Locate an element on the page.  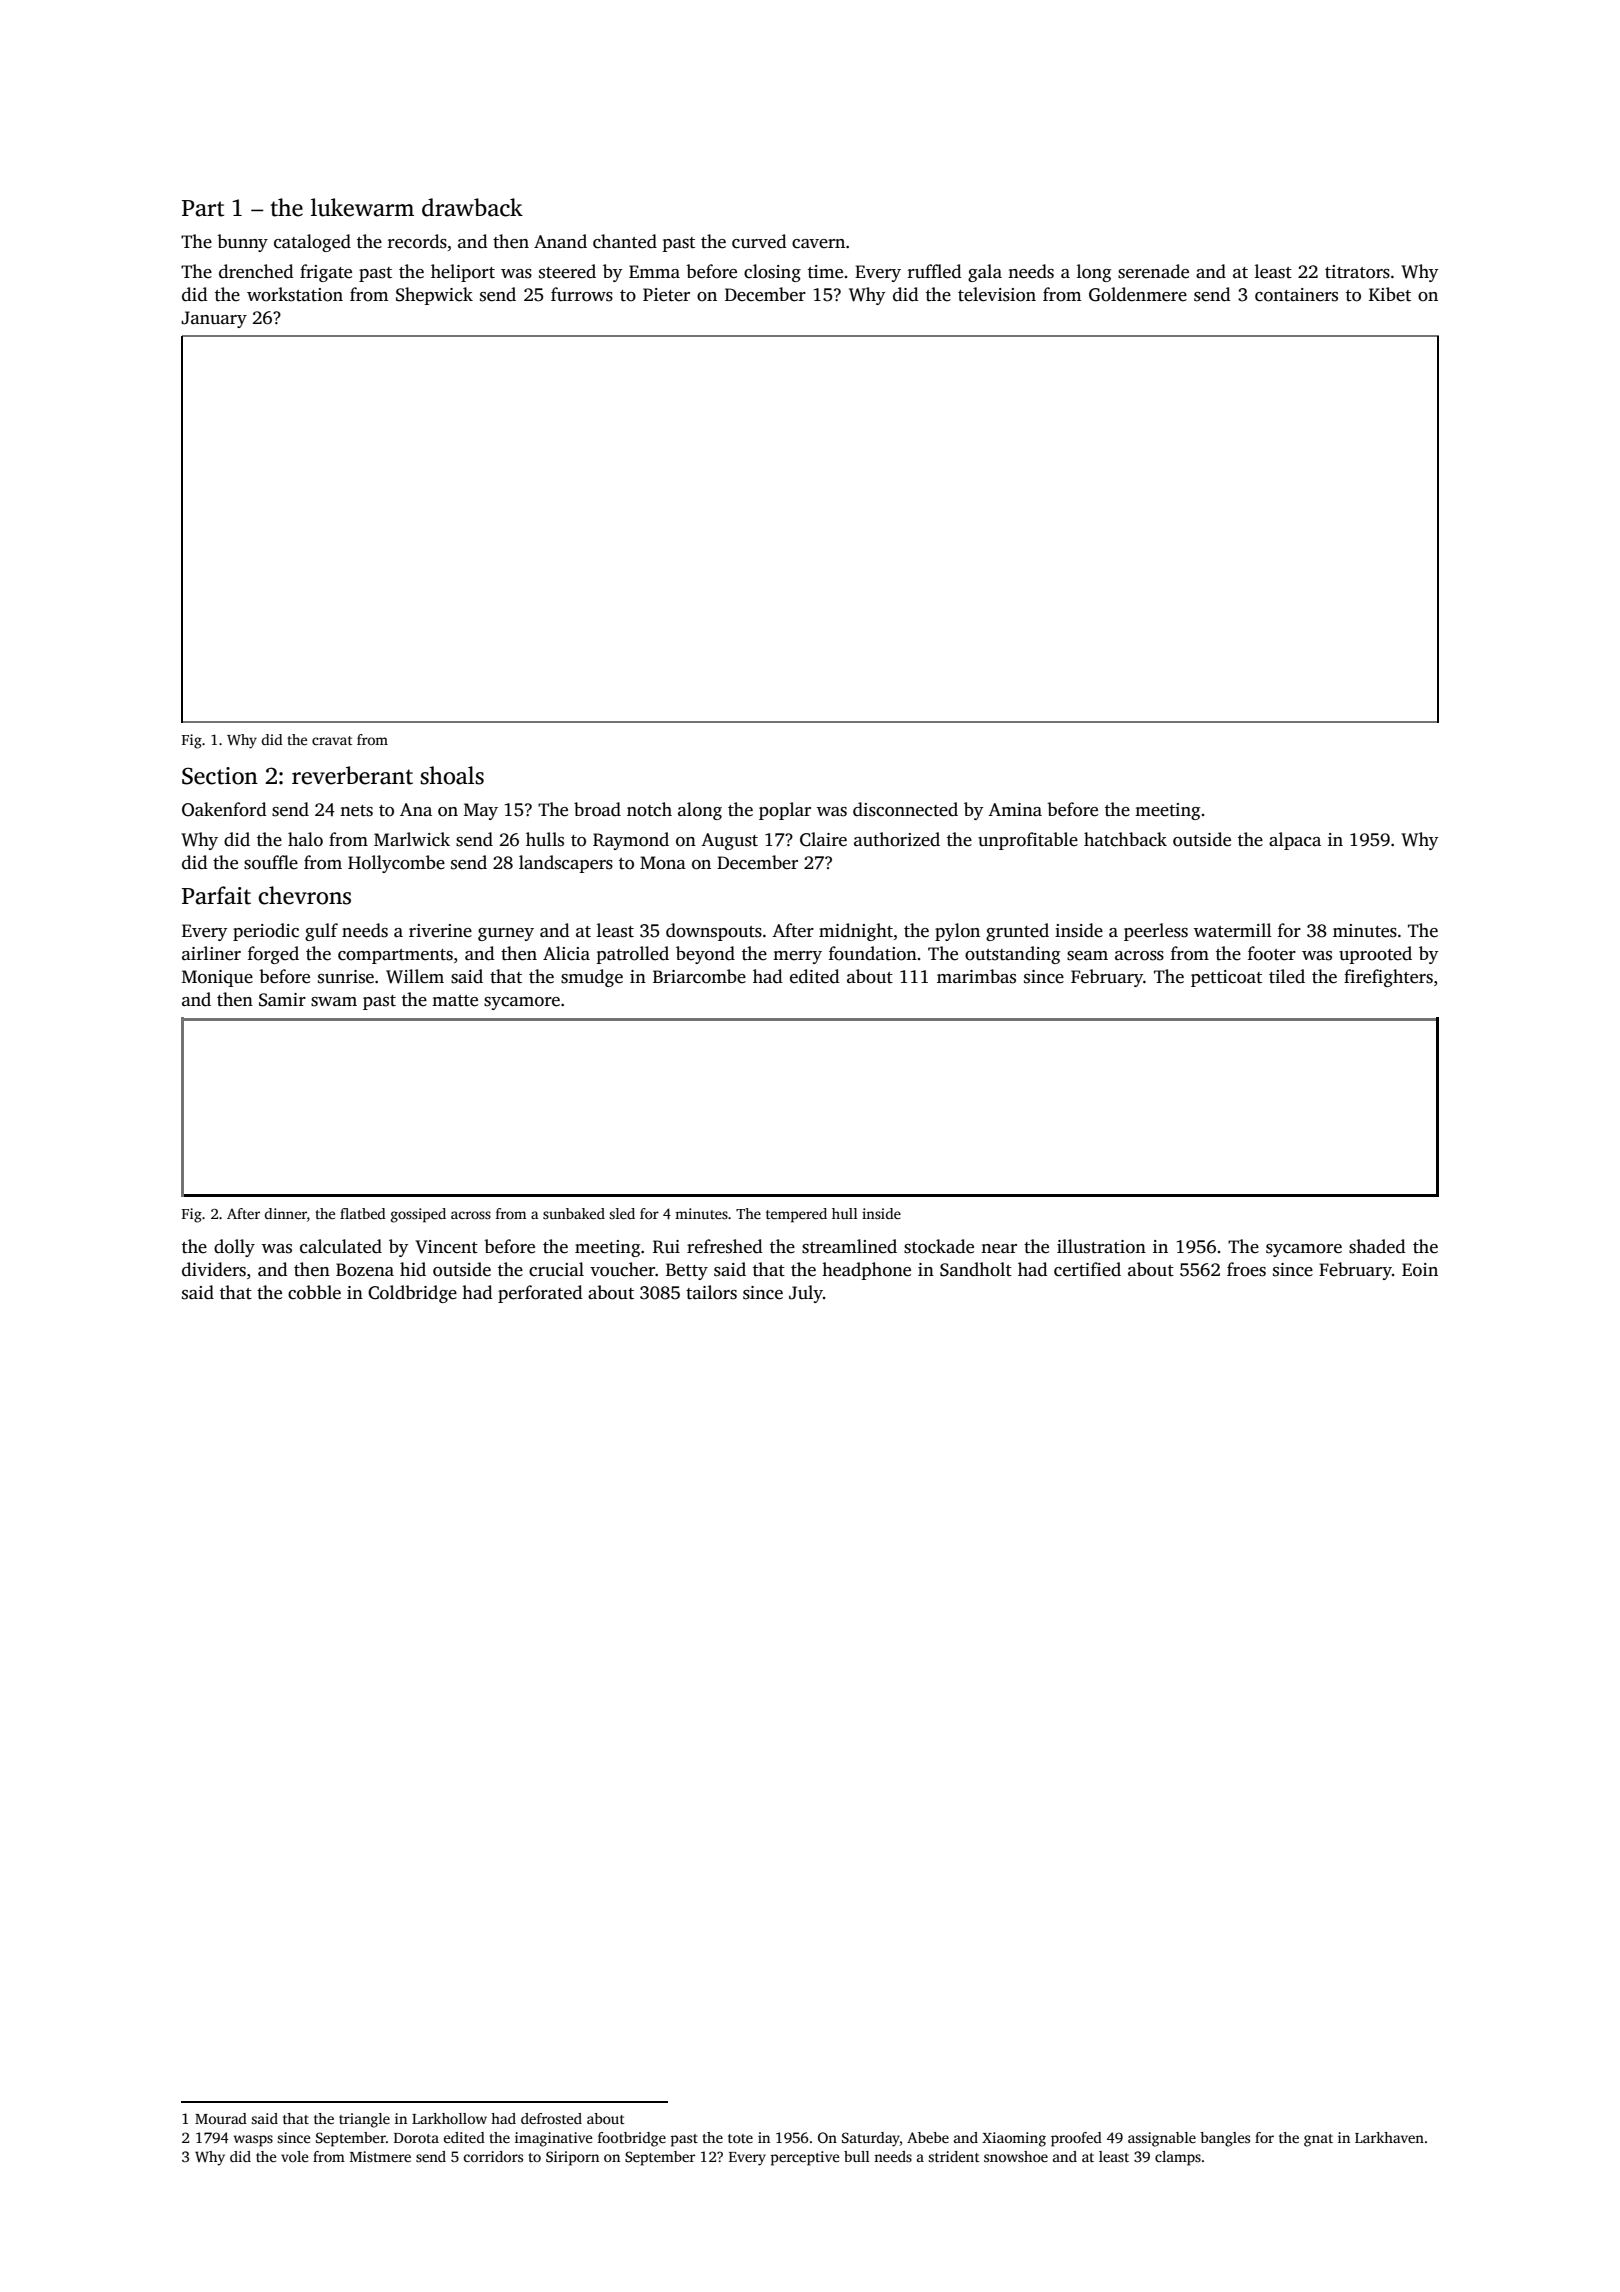
uprooted is located at coordinates (1375, 955).
